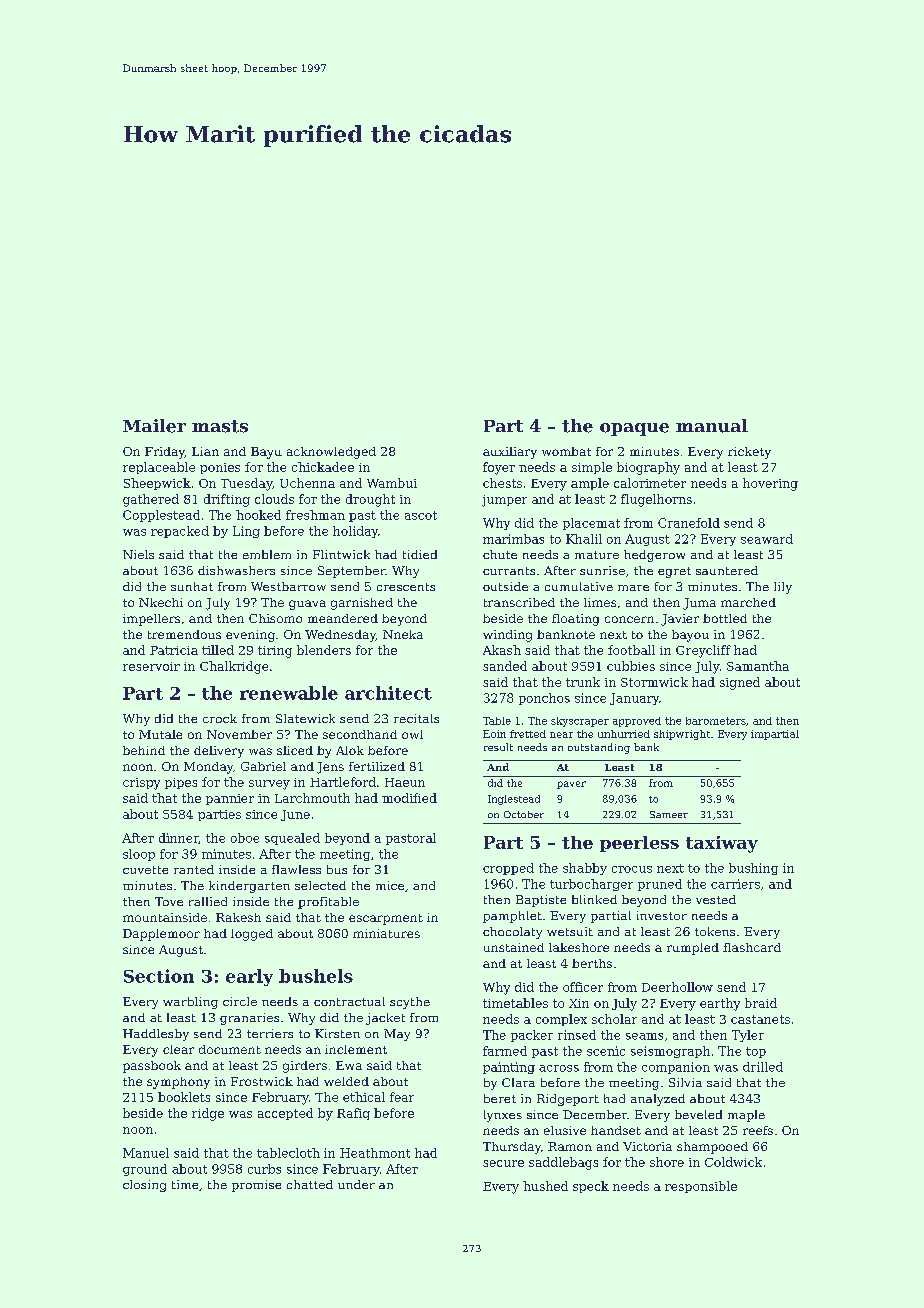 The height and width of the screenshot is (1308, 924). What do you see at coordinates (770, 484) in the screenshot?
I see `hovering` at bounding box center [770, 484].
